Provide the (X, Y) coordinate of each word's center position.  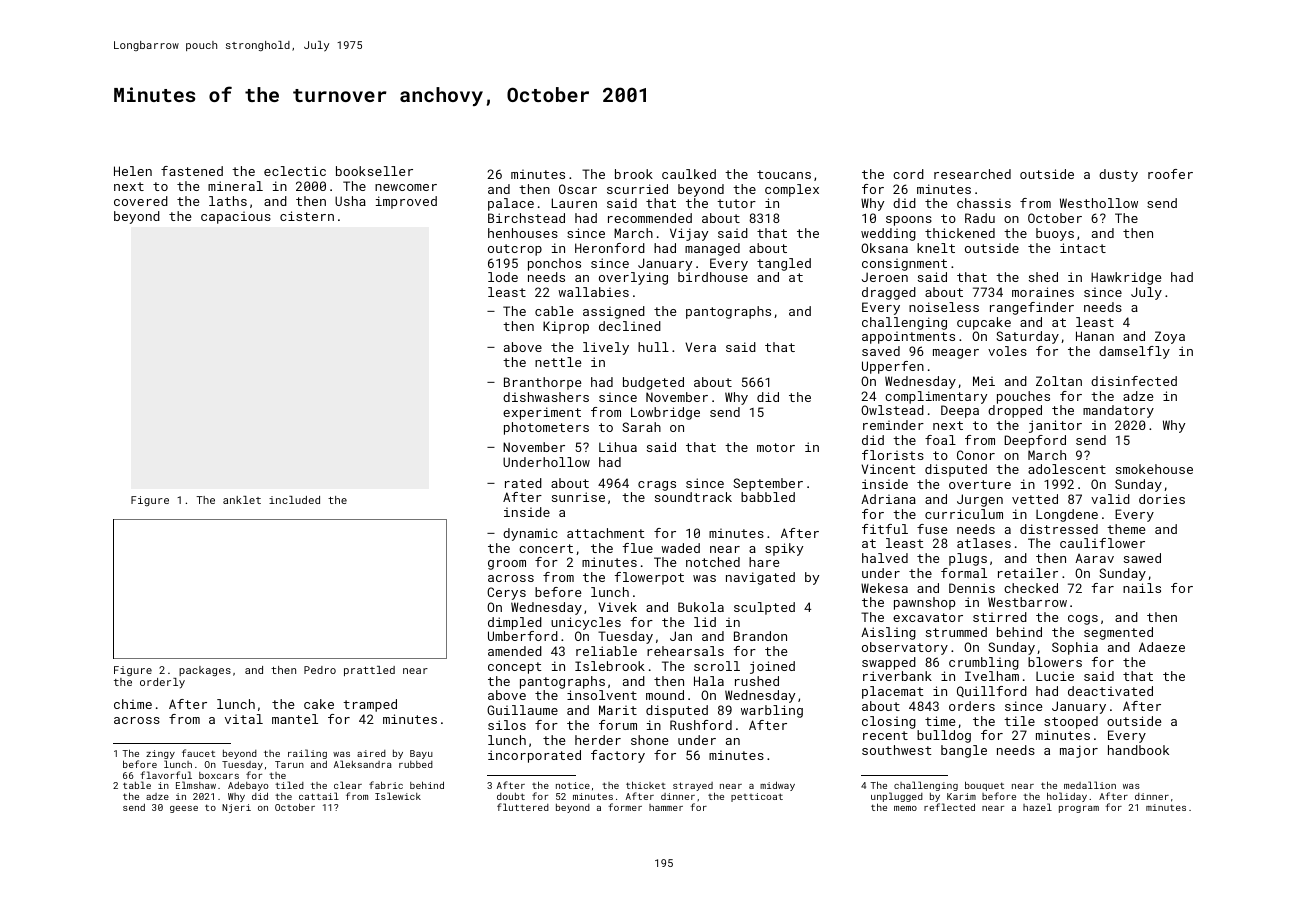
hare (764, 562)
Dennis (972, 588)
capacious (236, 217)
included (294, 500)
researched (972, 174)
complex (792, 190)
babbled (768, 497)
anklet (242, 500)
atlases (984, 543)
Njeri (236, 808)
